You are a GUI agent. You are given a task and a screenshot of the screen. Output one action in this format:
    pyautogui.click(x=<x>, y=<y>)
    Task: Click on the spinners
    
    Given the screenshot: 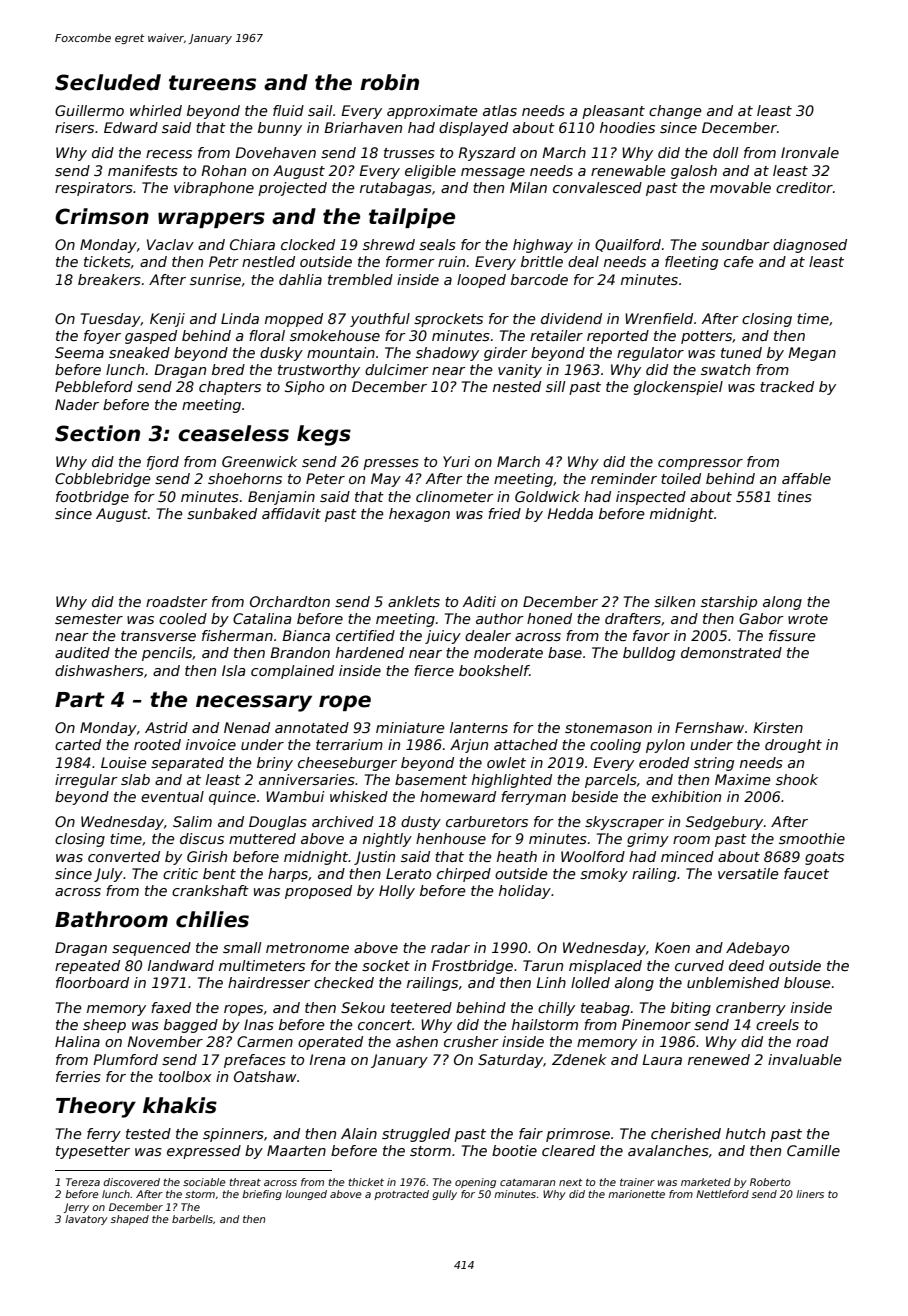 What is the action you would take?
    pyautogui.click(x=233, y=1135)
